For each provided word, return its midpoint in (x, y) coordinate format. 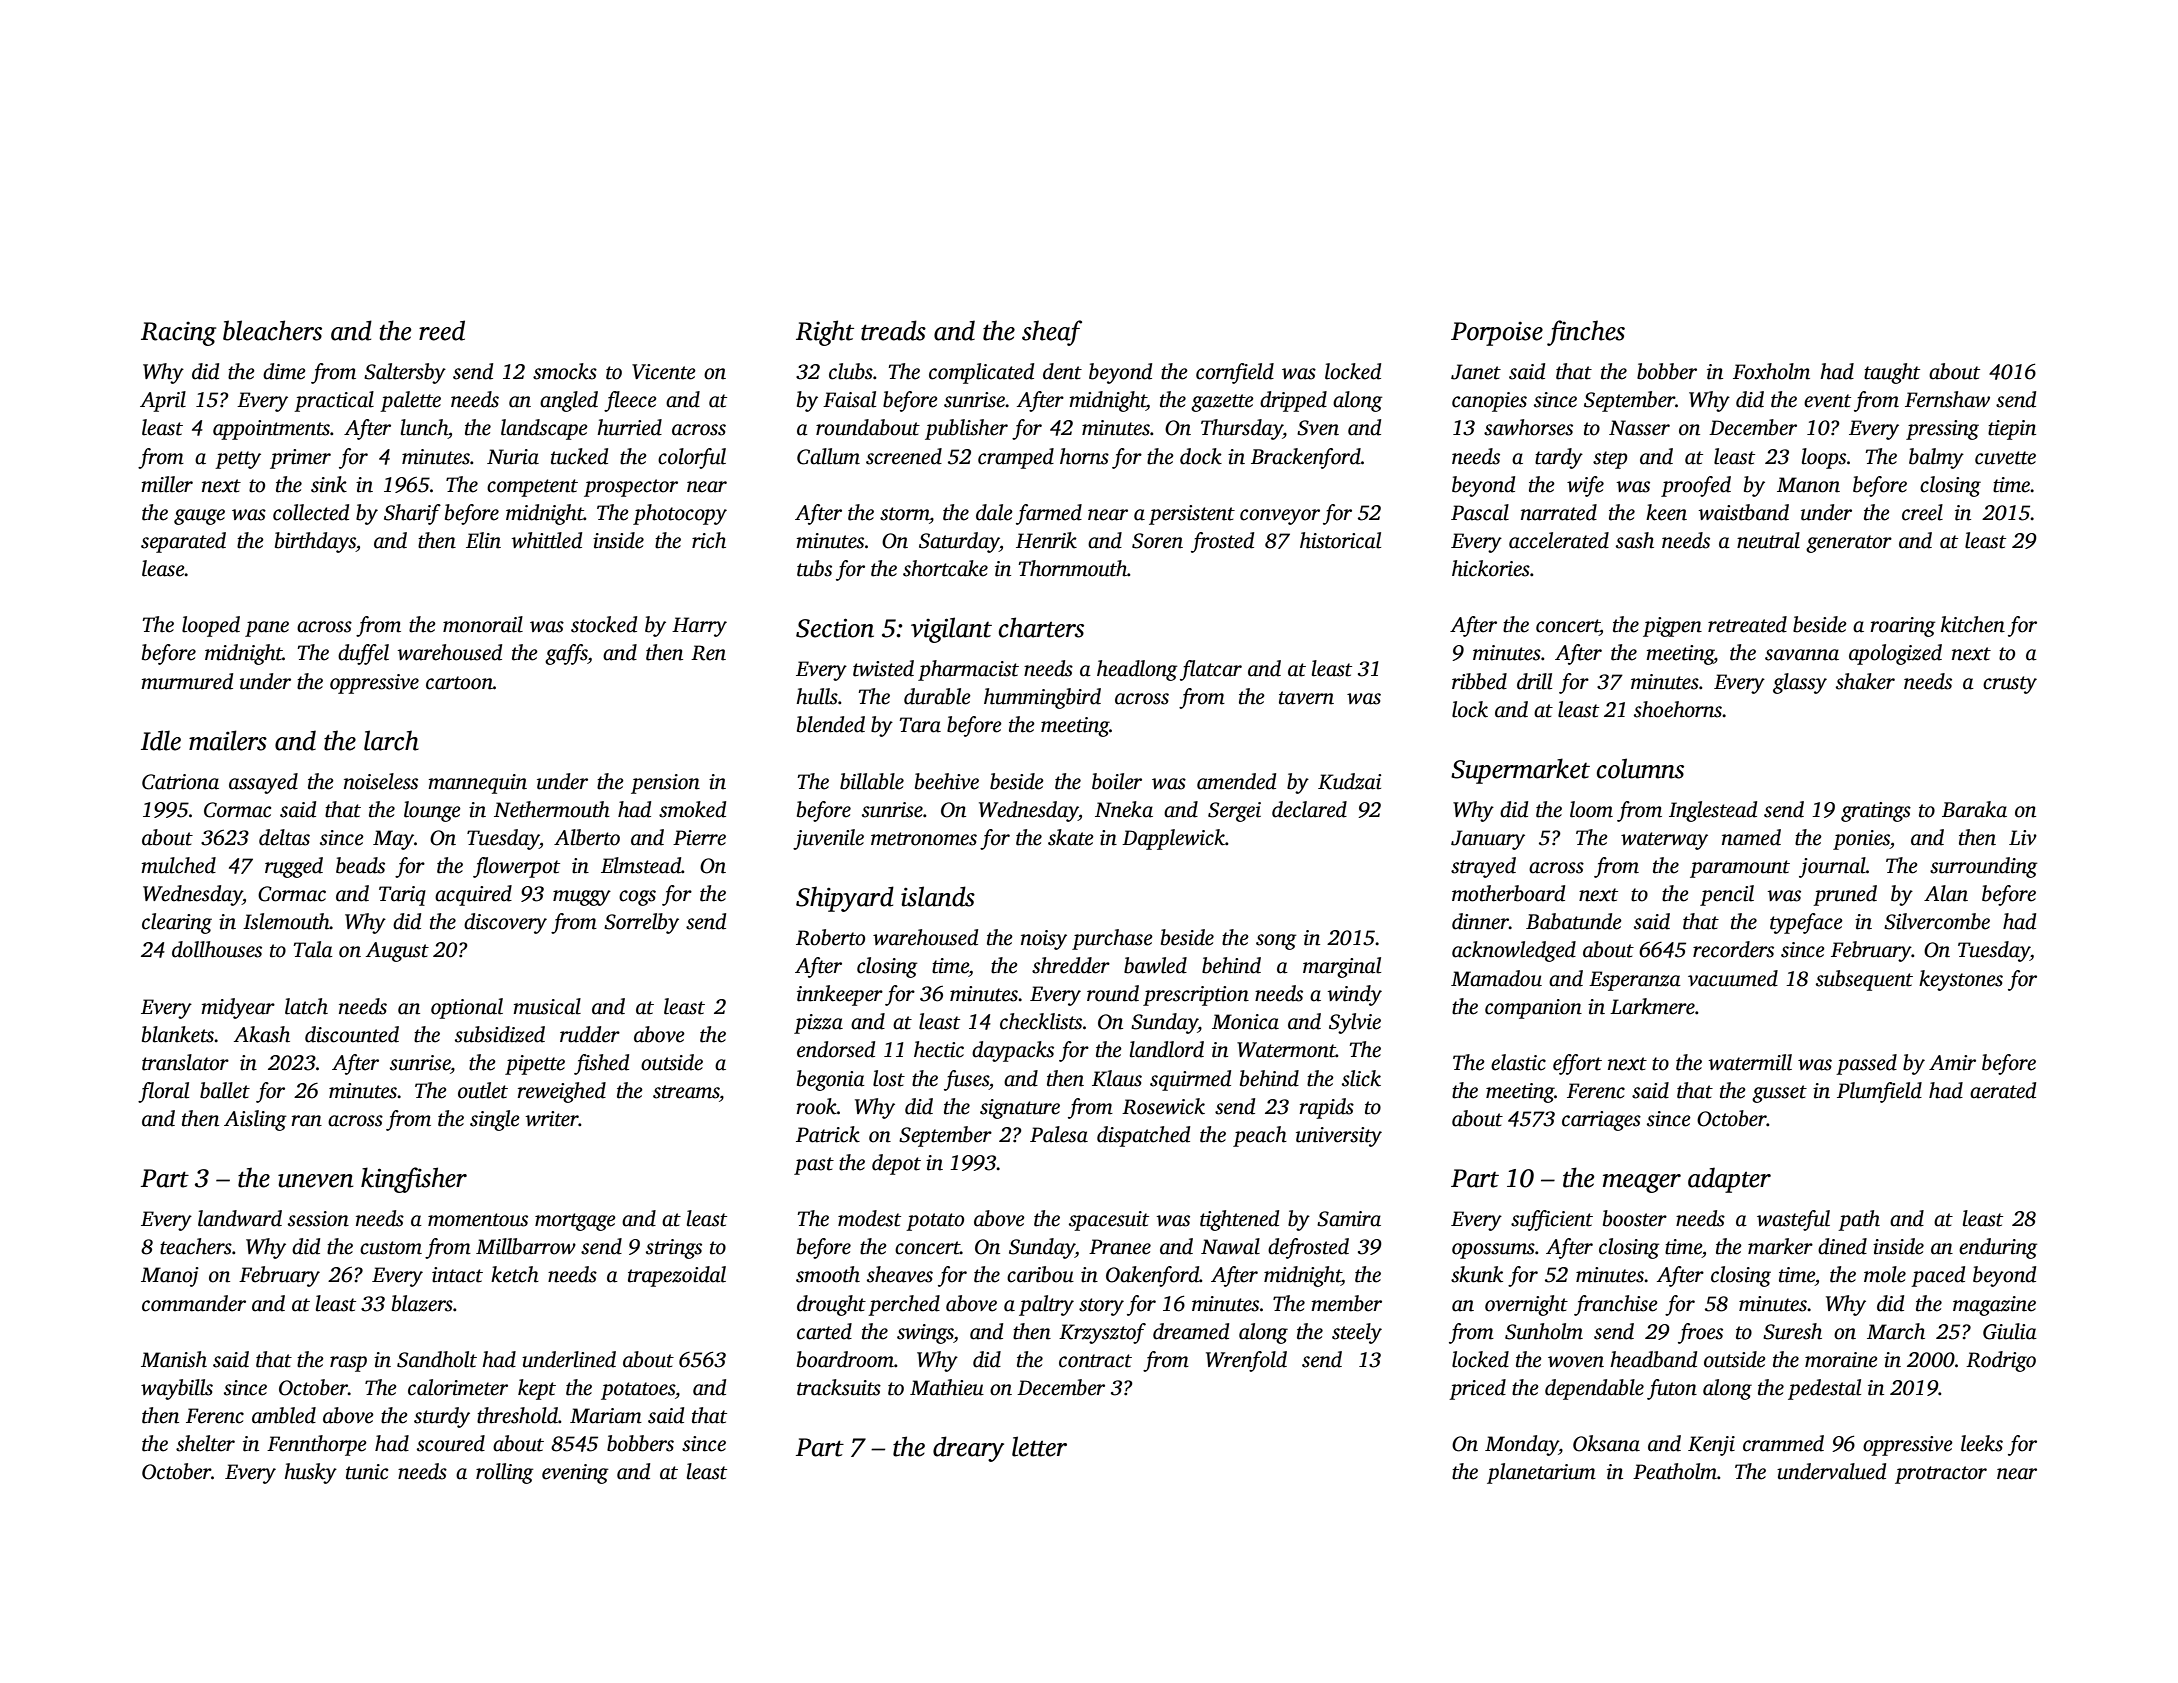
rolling (505, 1473)
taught (1892, 373)
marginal (1342, 967)
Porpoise (1497, 334)
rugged (294, 867)
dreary (968, 1449)
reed (442, 330)
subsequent (1864, 980)
